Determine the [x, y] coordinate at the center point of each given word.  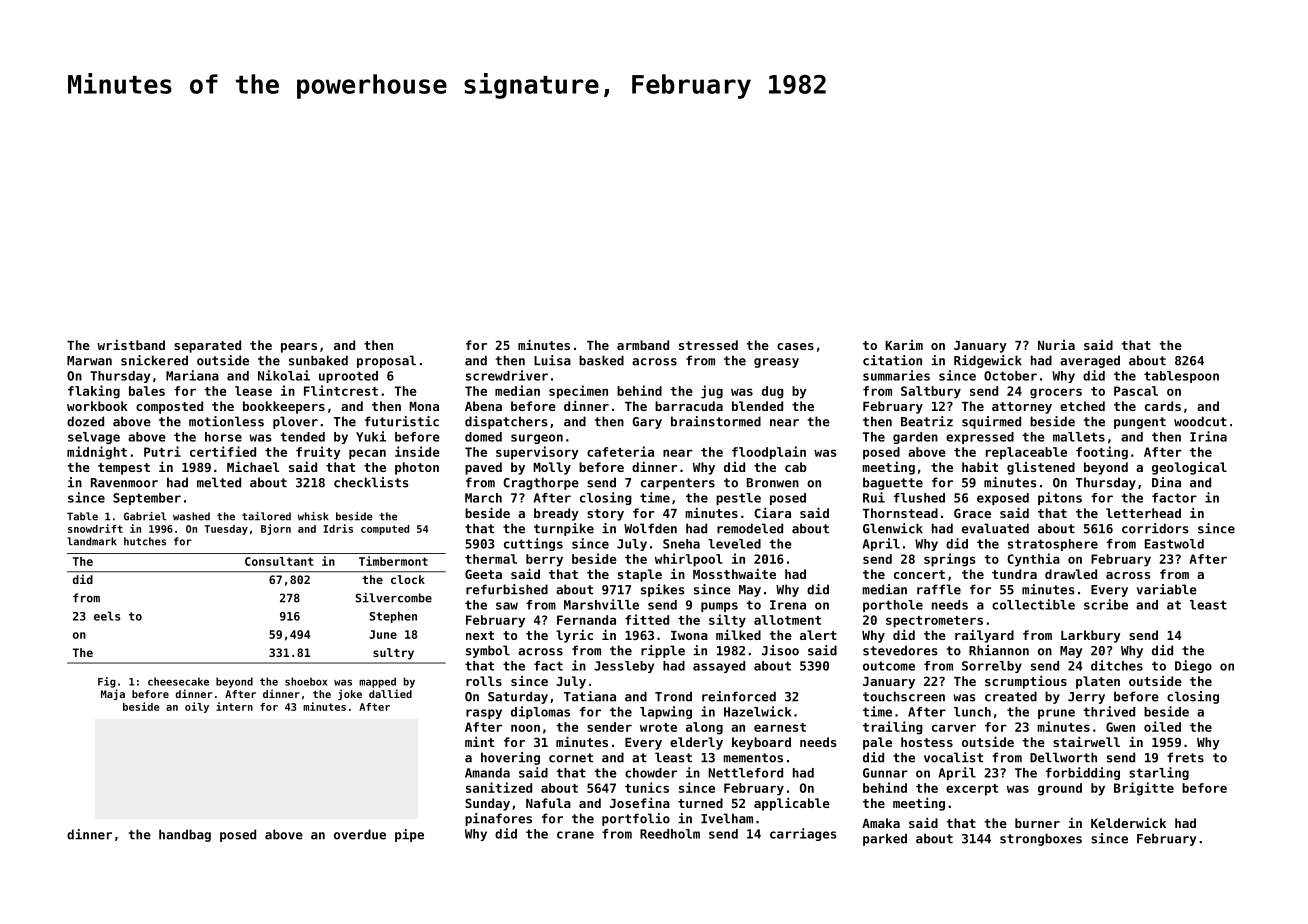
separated [207, 346]
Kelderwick [1128, 822]
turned [700, 803]
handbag [185, 835]
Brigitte [1144, 789]
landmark [92, 541]
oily [197, 707]
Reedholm [670, 834]
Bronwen [773, 483]
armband [643, 345]
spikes [663, 590]
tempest [124, 469]
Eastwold [1174, 544]
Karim [904, 345]
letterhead [1143, 513]
